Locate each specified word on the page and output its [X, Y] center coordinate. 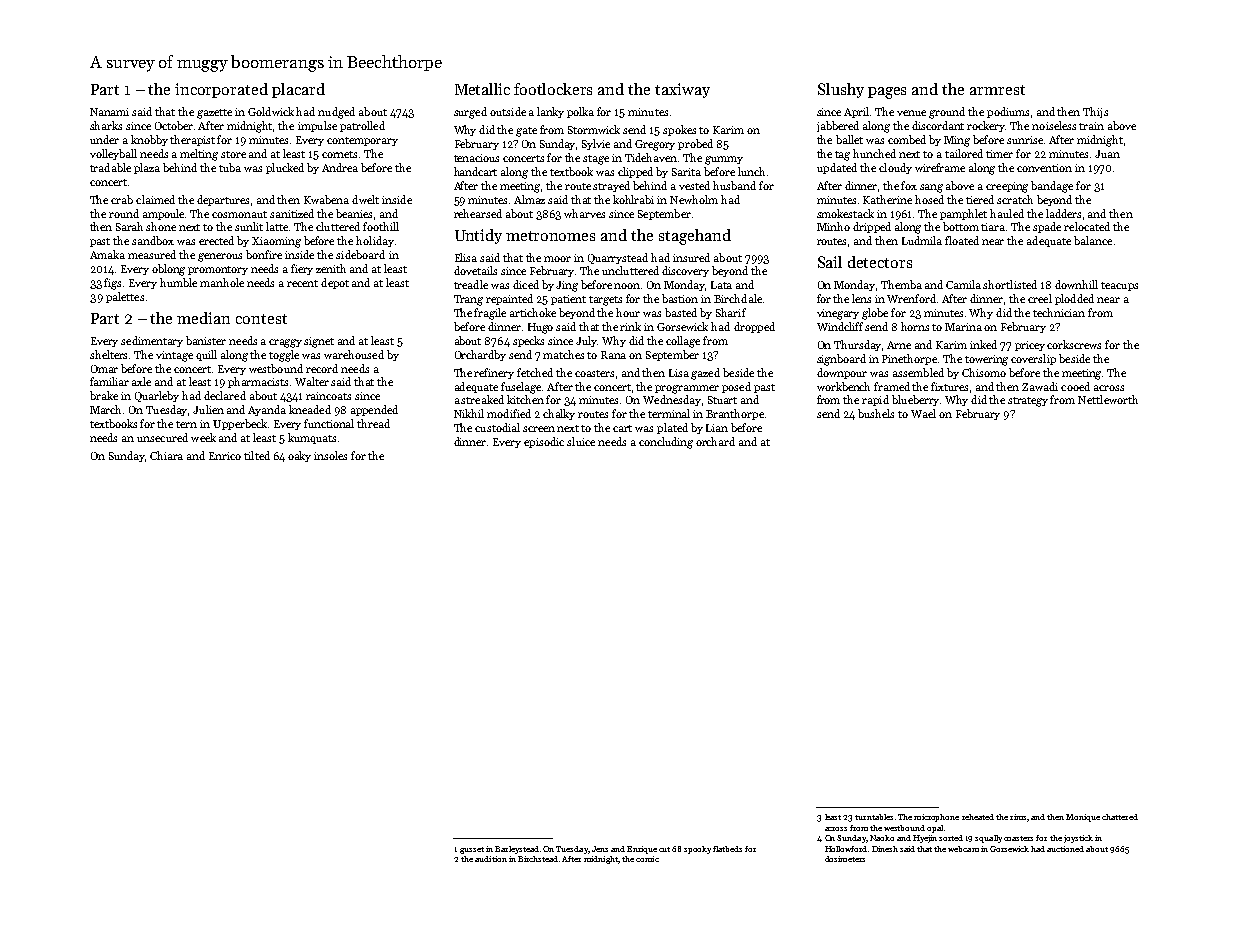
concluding [666, 443]
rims [1018, 817]
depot [335, 283]
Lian [717, 428]
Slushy [841, 90]
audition [491, 859]
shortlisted [1010, 284]
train [1091, 126]
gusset [472, 850]
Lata [721, 285]
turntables [874, 817]
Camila [963, 284]
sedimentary [152, 341]
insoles [330, 455]
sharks [106, 125]
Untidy [478, 236]
